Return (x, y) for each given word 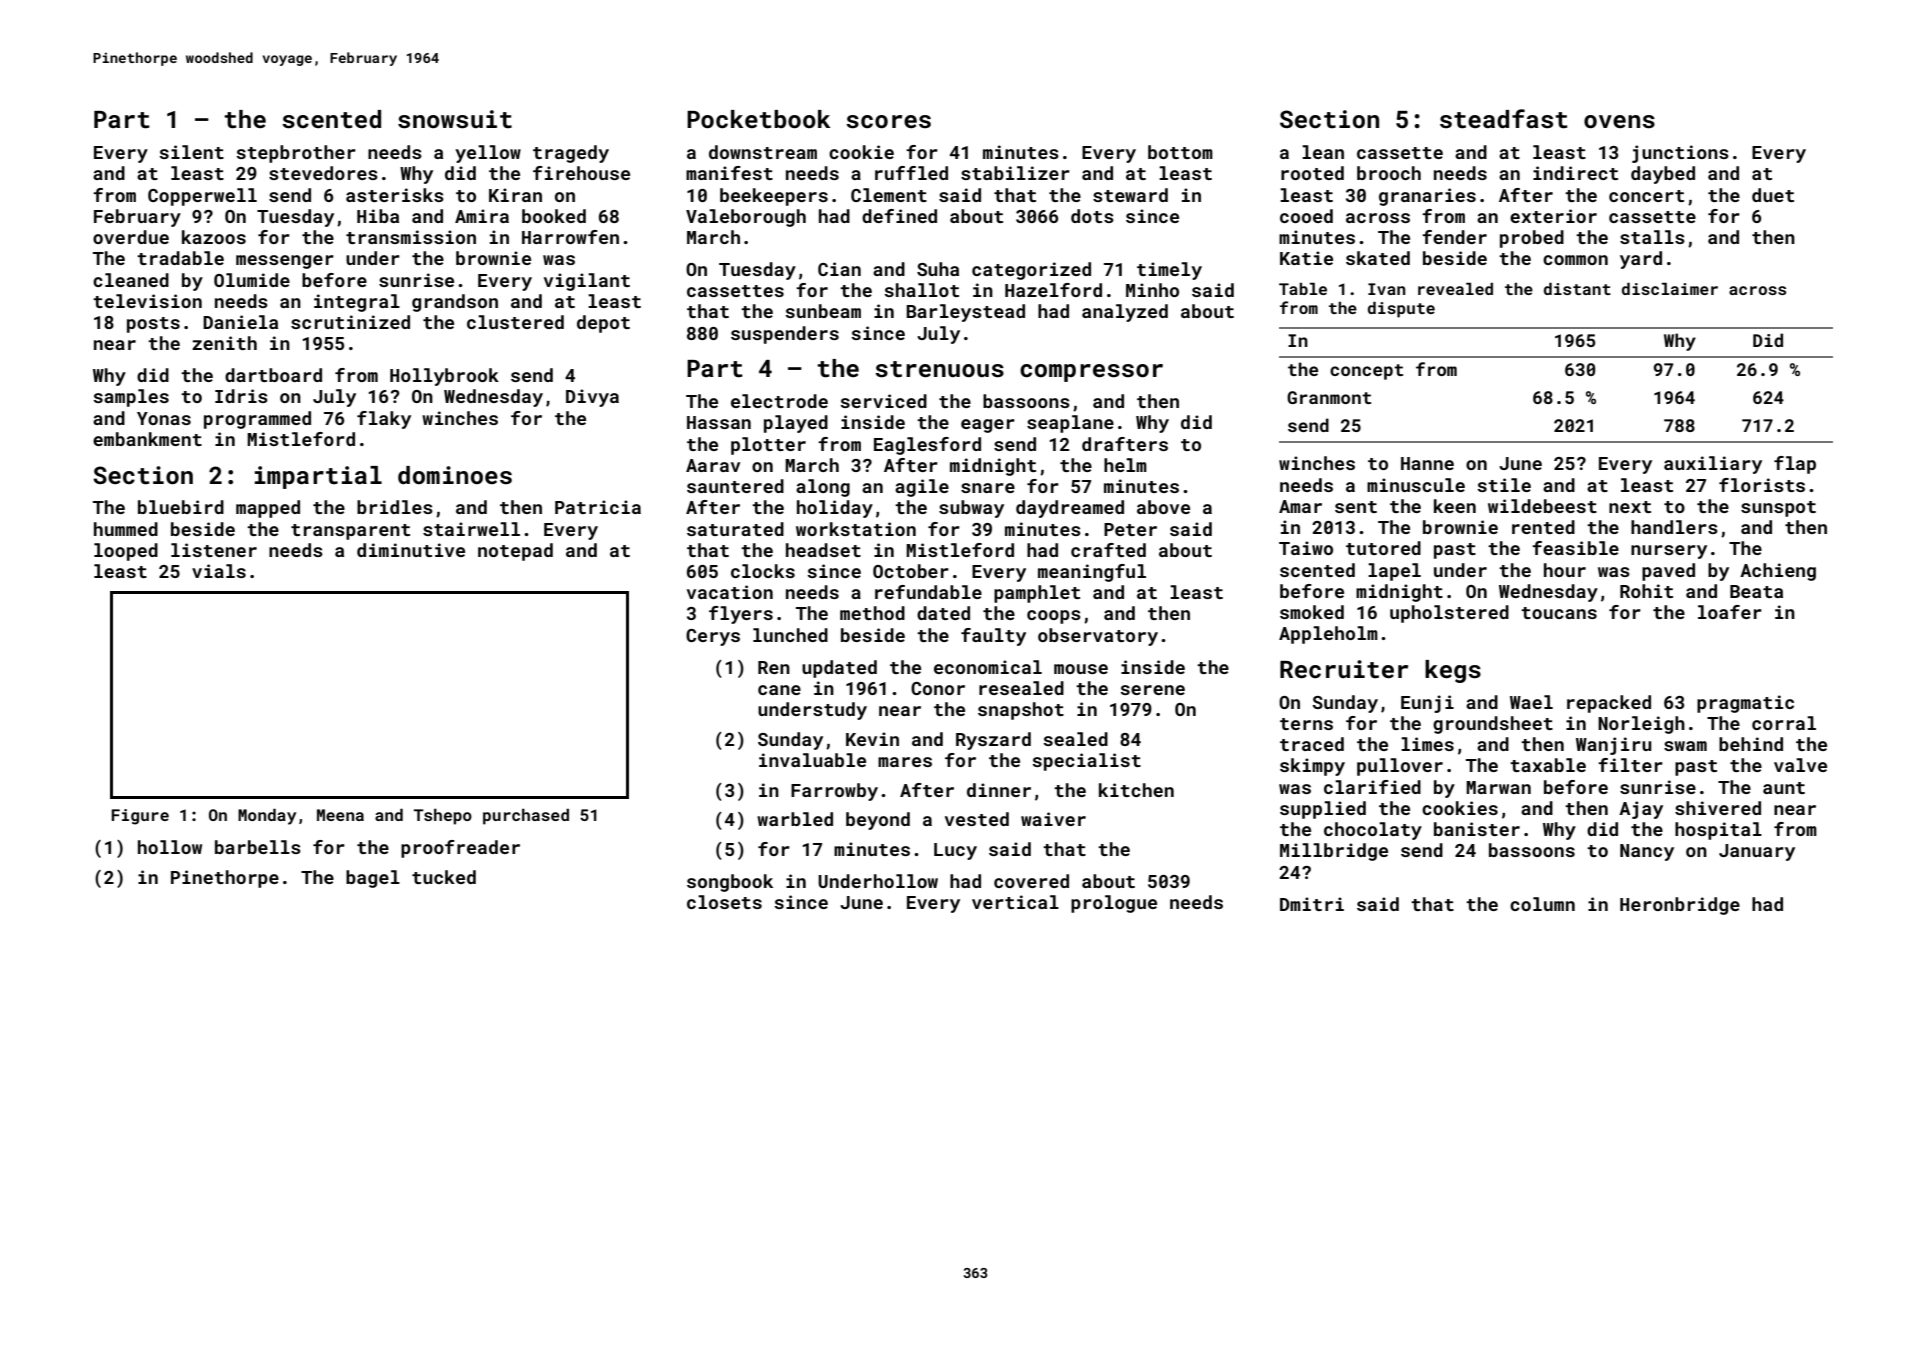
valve (1800, 765)
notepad (515, 552)
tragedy (571, 154)
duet (1773, 195)
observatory (1098, 637)
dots (1092, 216)
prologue (1114, 904)
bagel (373, 879)
